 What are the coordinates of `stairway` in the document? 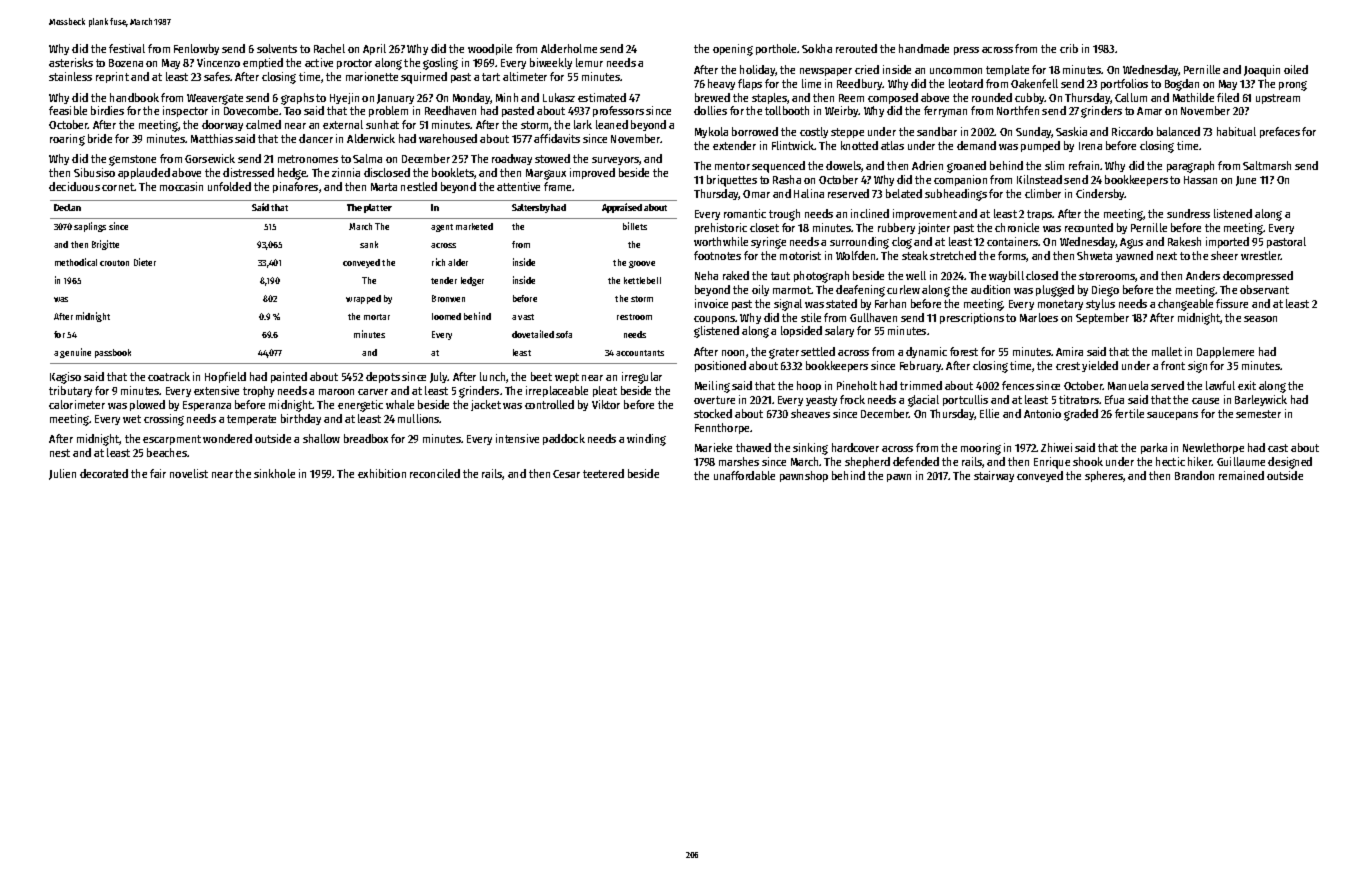 It's located at (994, 476).
